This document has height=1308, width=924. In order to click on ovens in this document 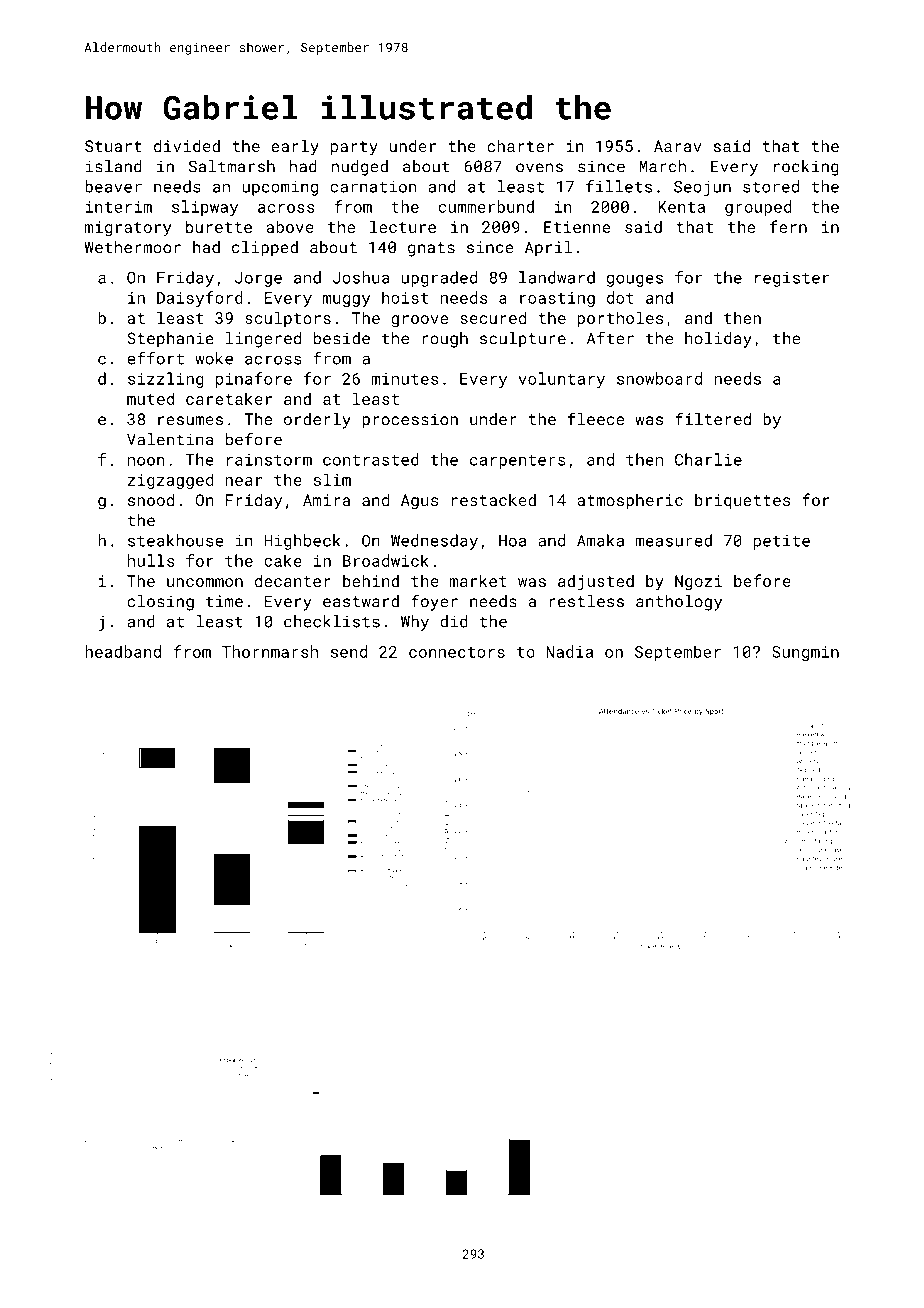, I will do `click(539, 168)`.
